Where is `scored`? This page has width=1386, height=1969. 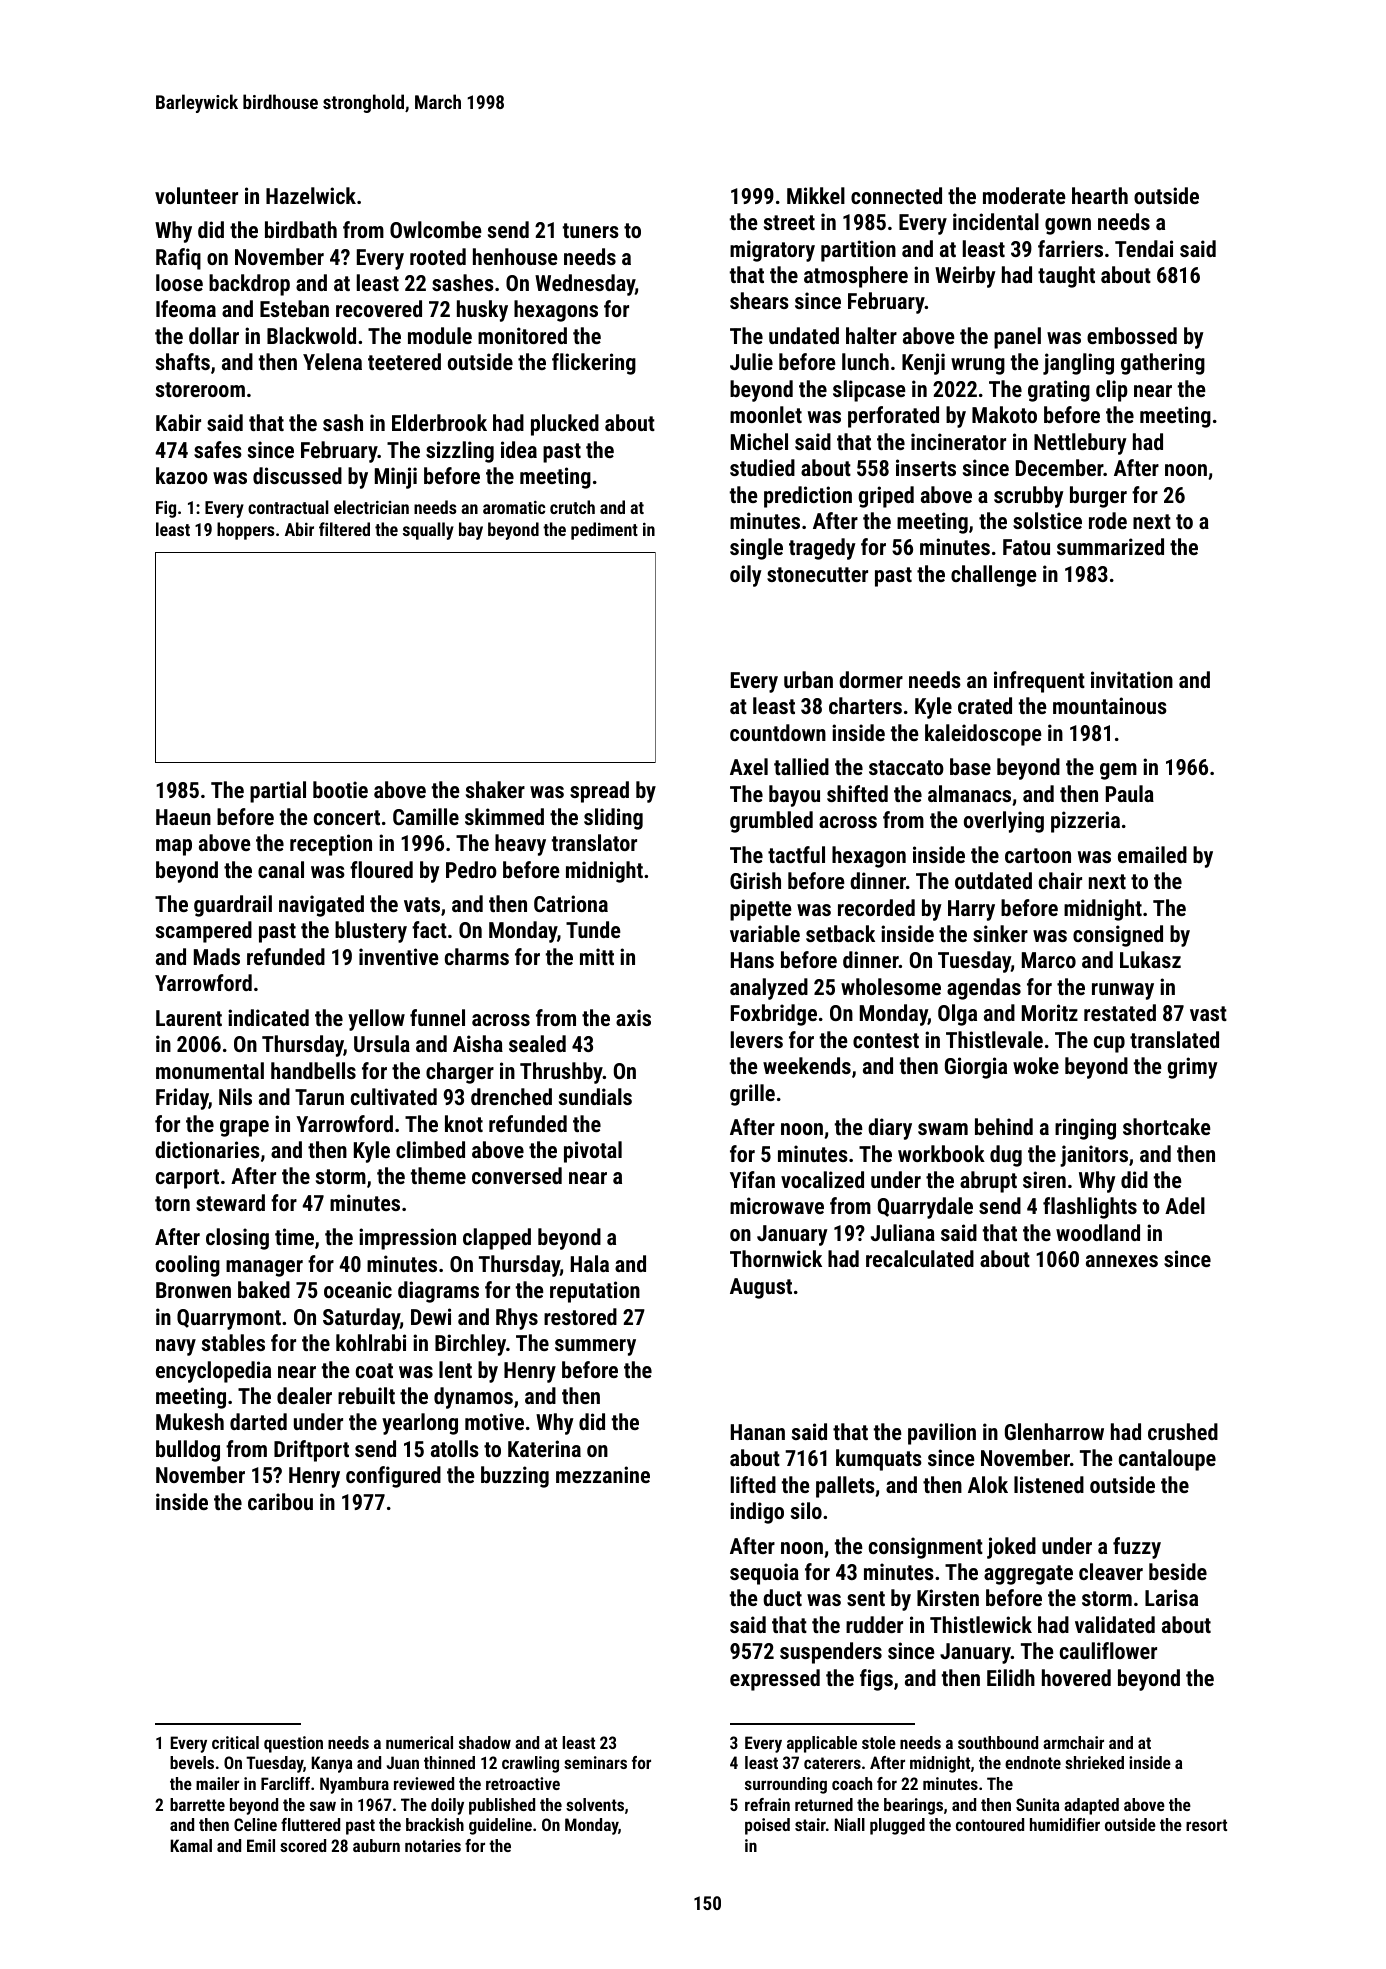
scored is located at coordinates (303, 1845).
